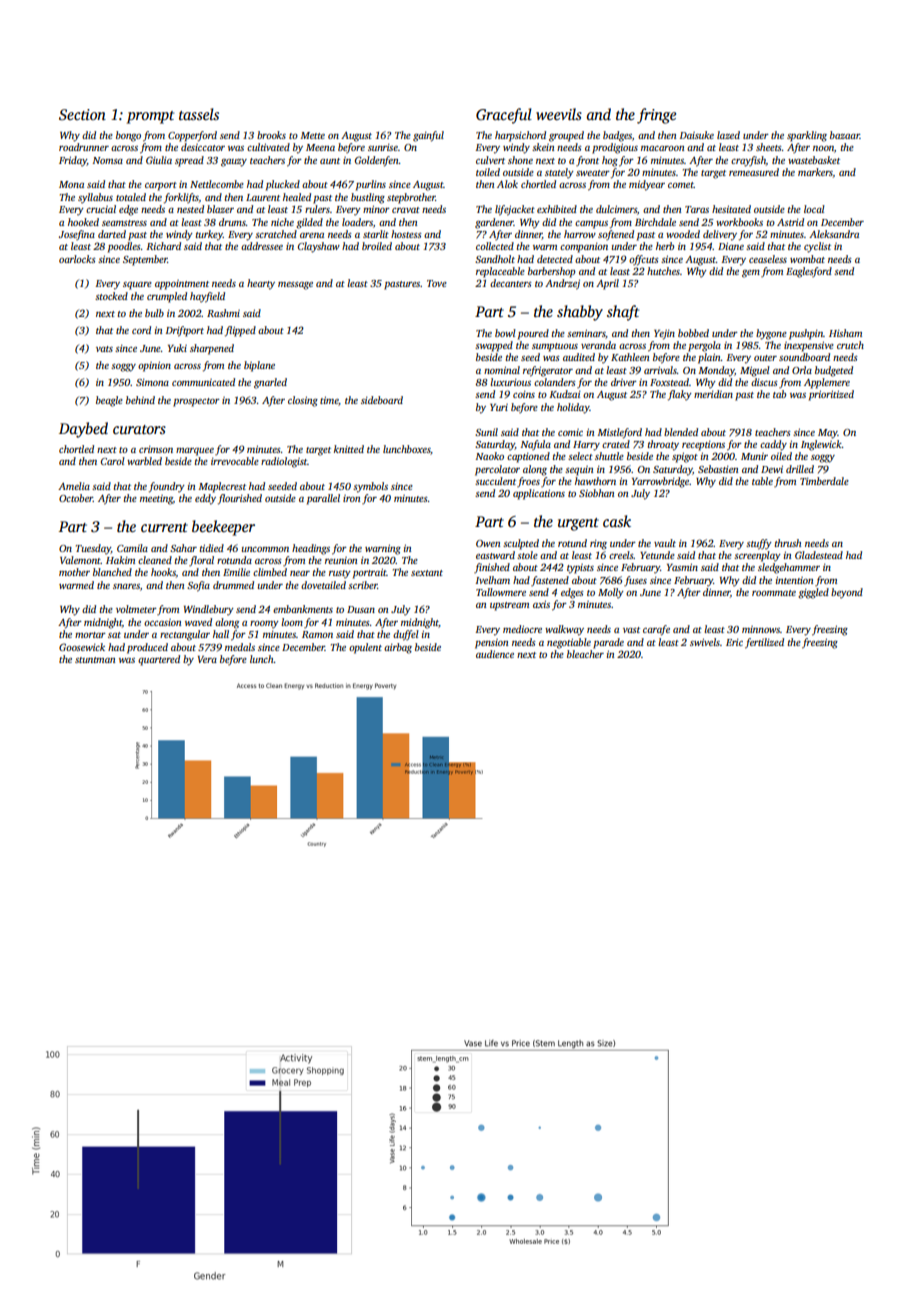 This document has height=1308, width=924. Describe the element at coordinates (74, 572) in the document. I see `mother` at that location.
